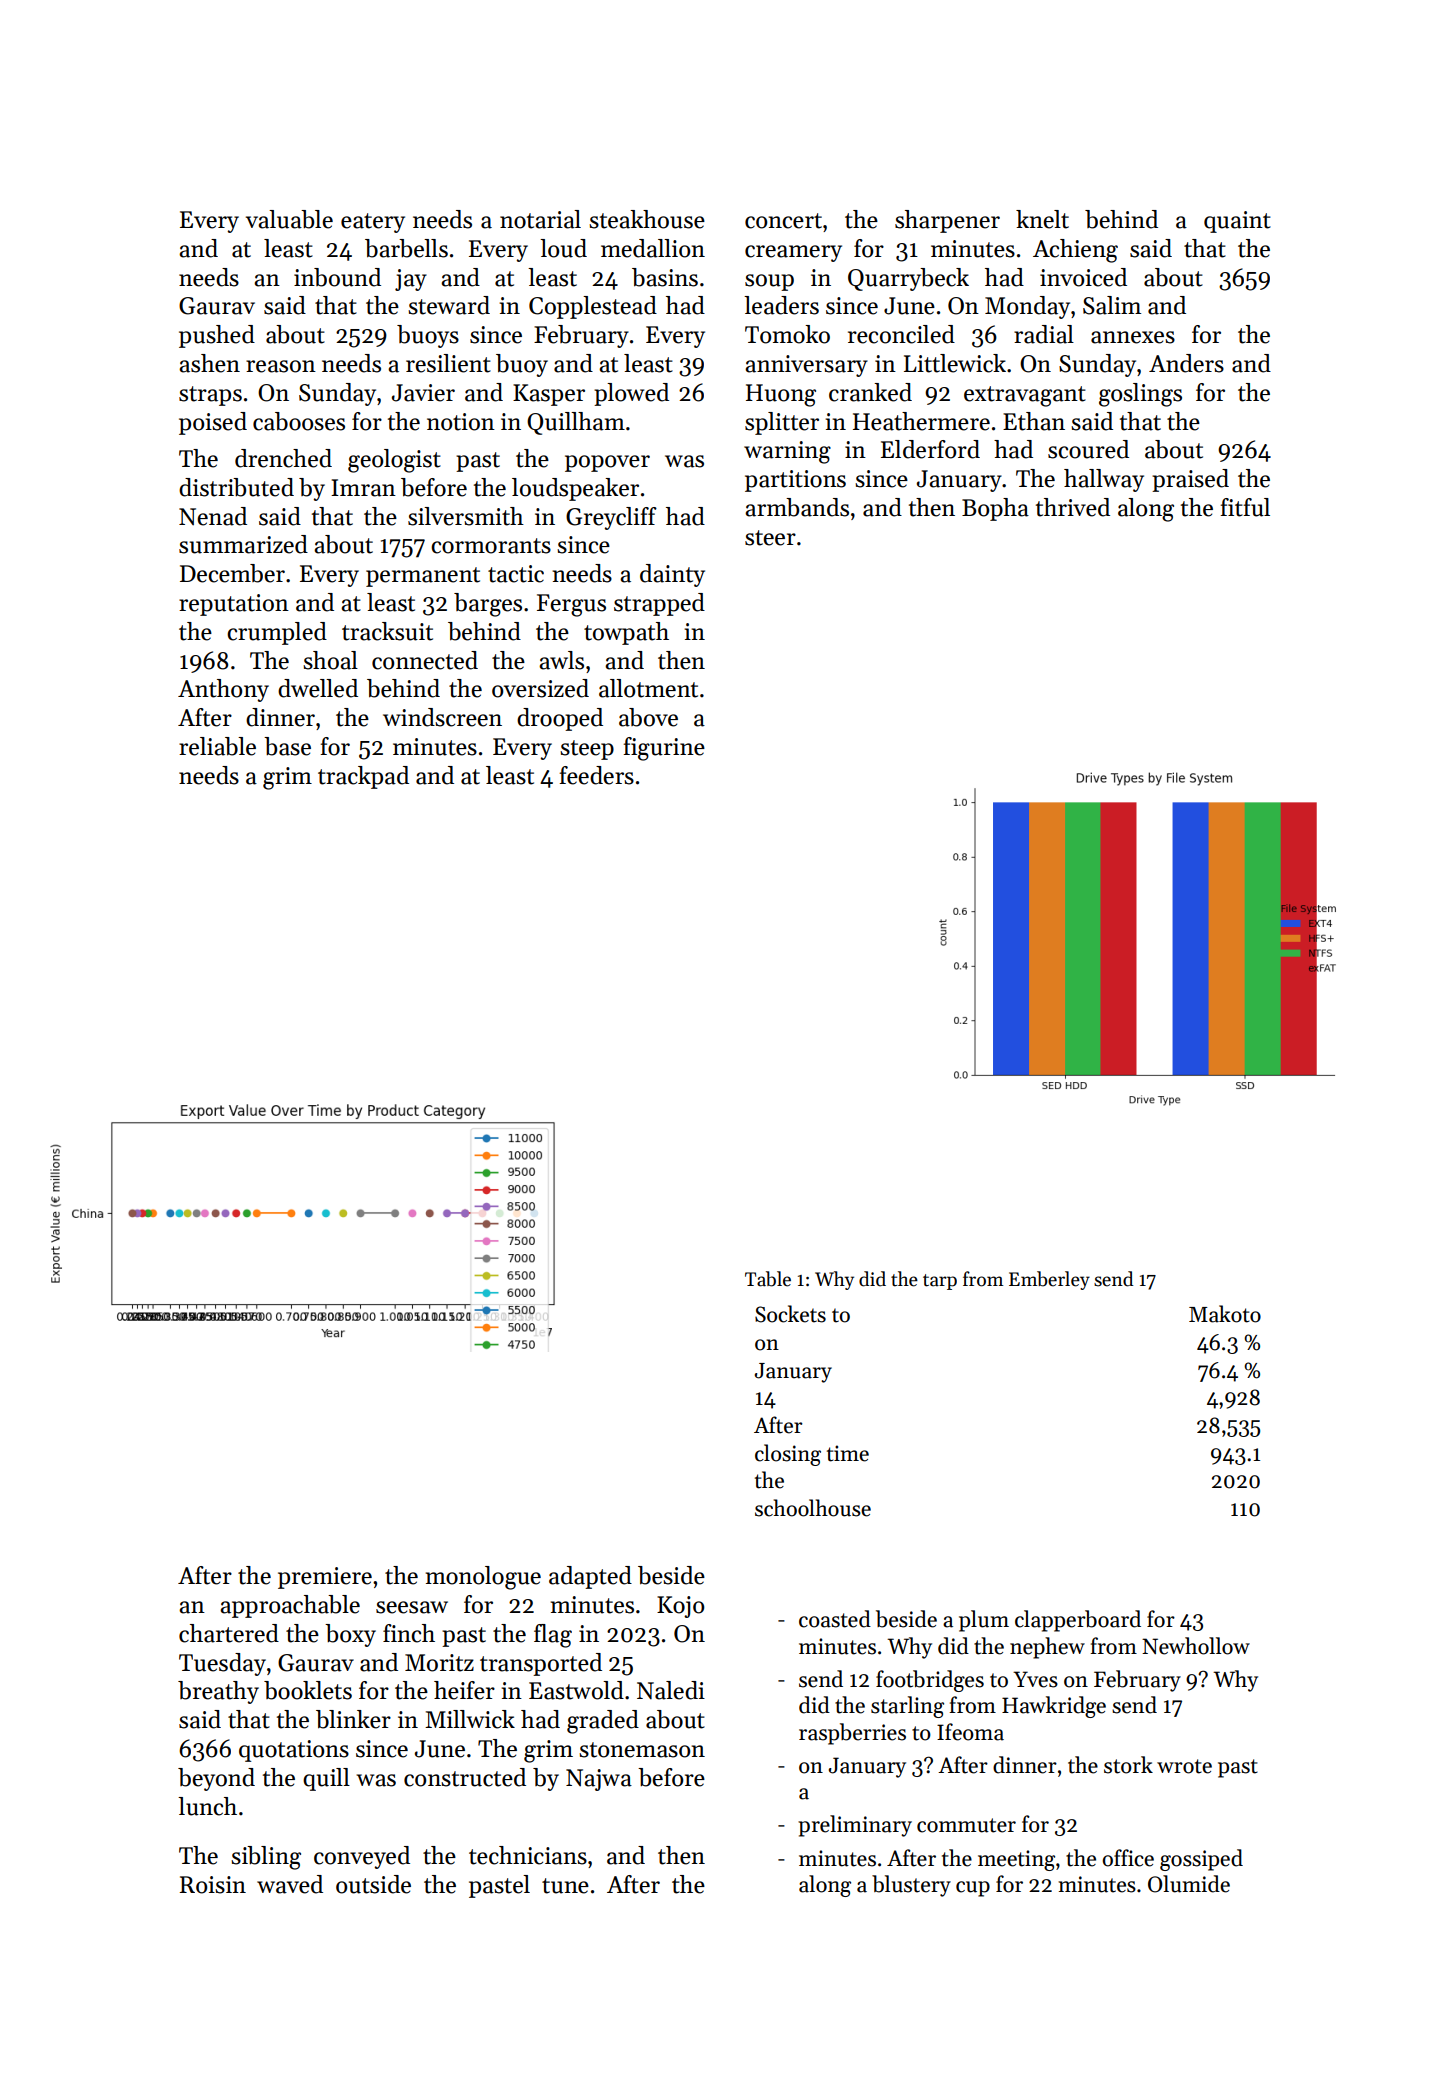 Image resolution: width=1450 pixels, height=2100 pixels. What do you see at coordinates (768, 1279) in the image?
I see `Table` at bounding box center [768, 1279].
